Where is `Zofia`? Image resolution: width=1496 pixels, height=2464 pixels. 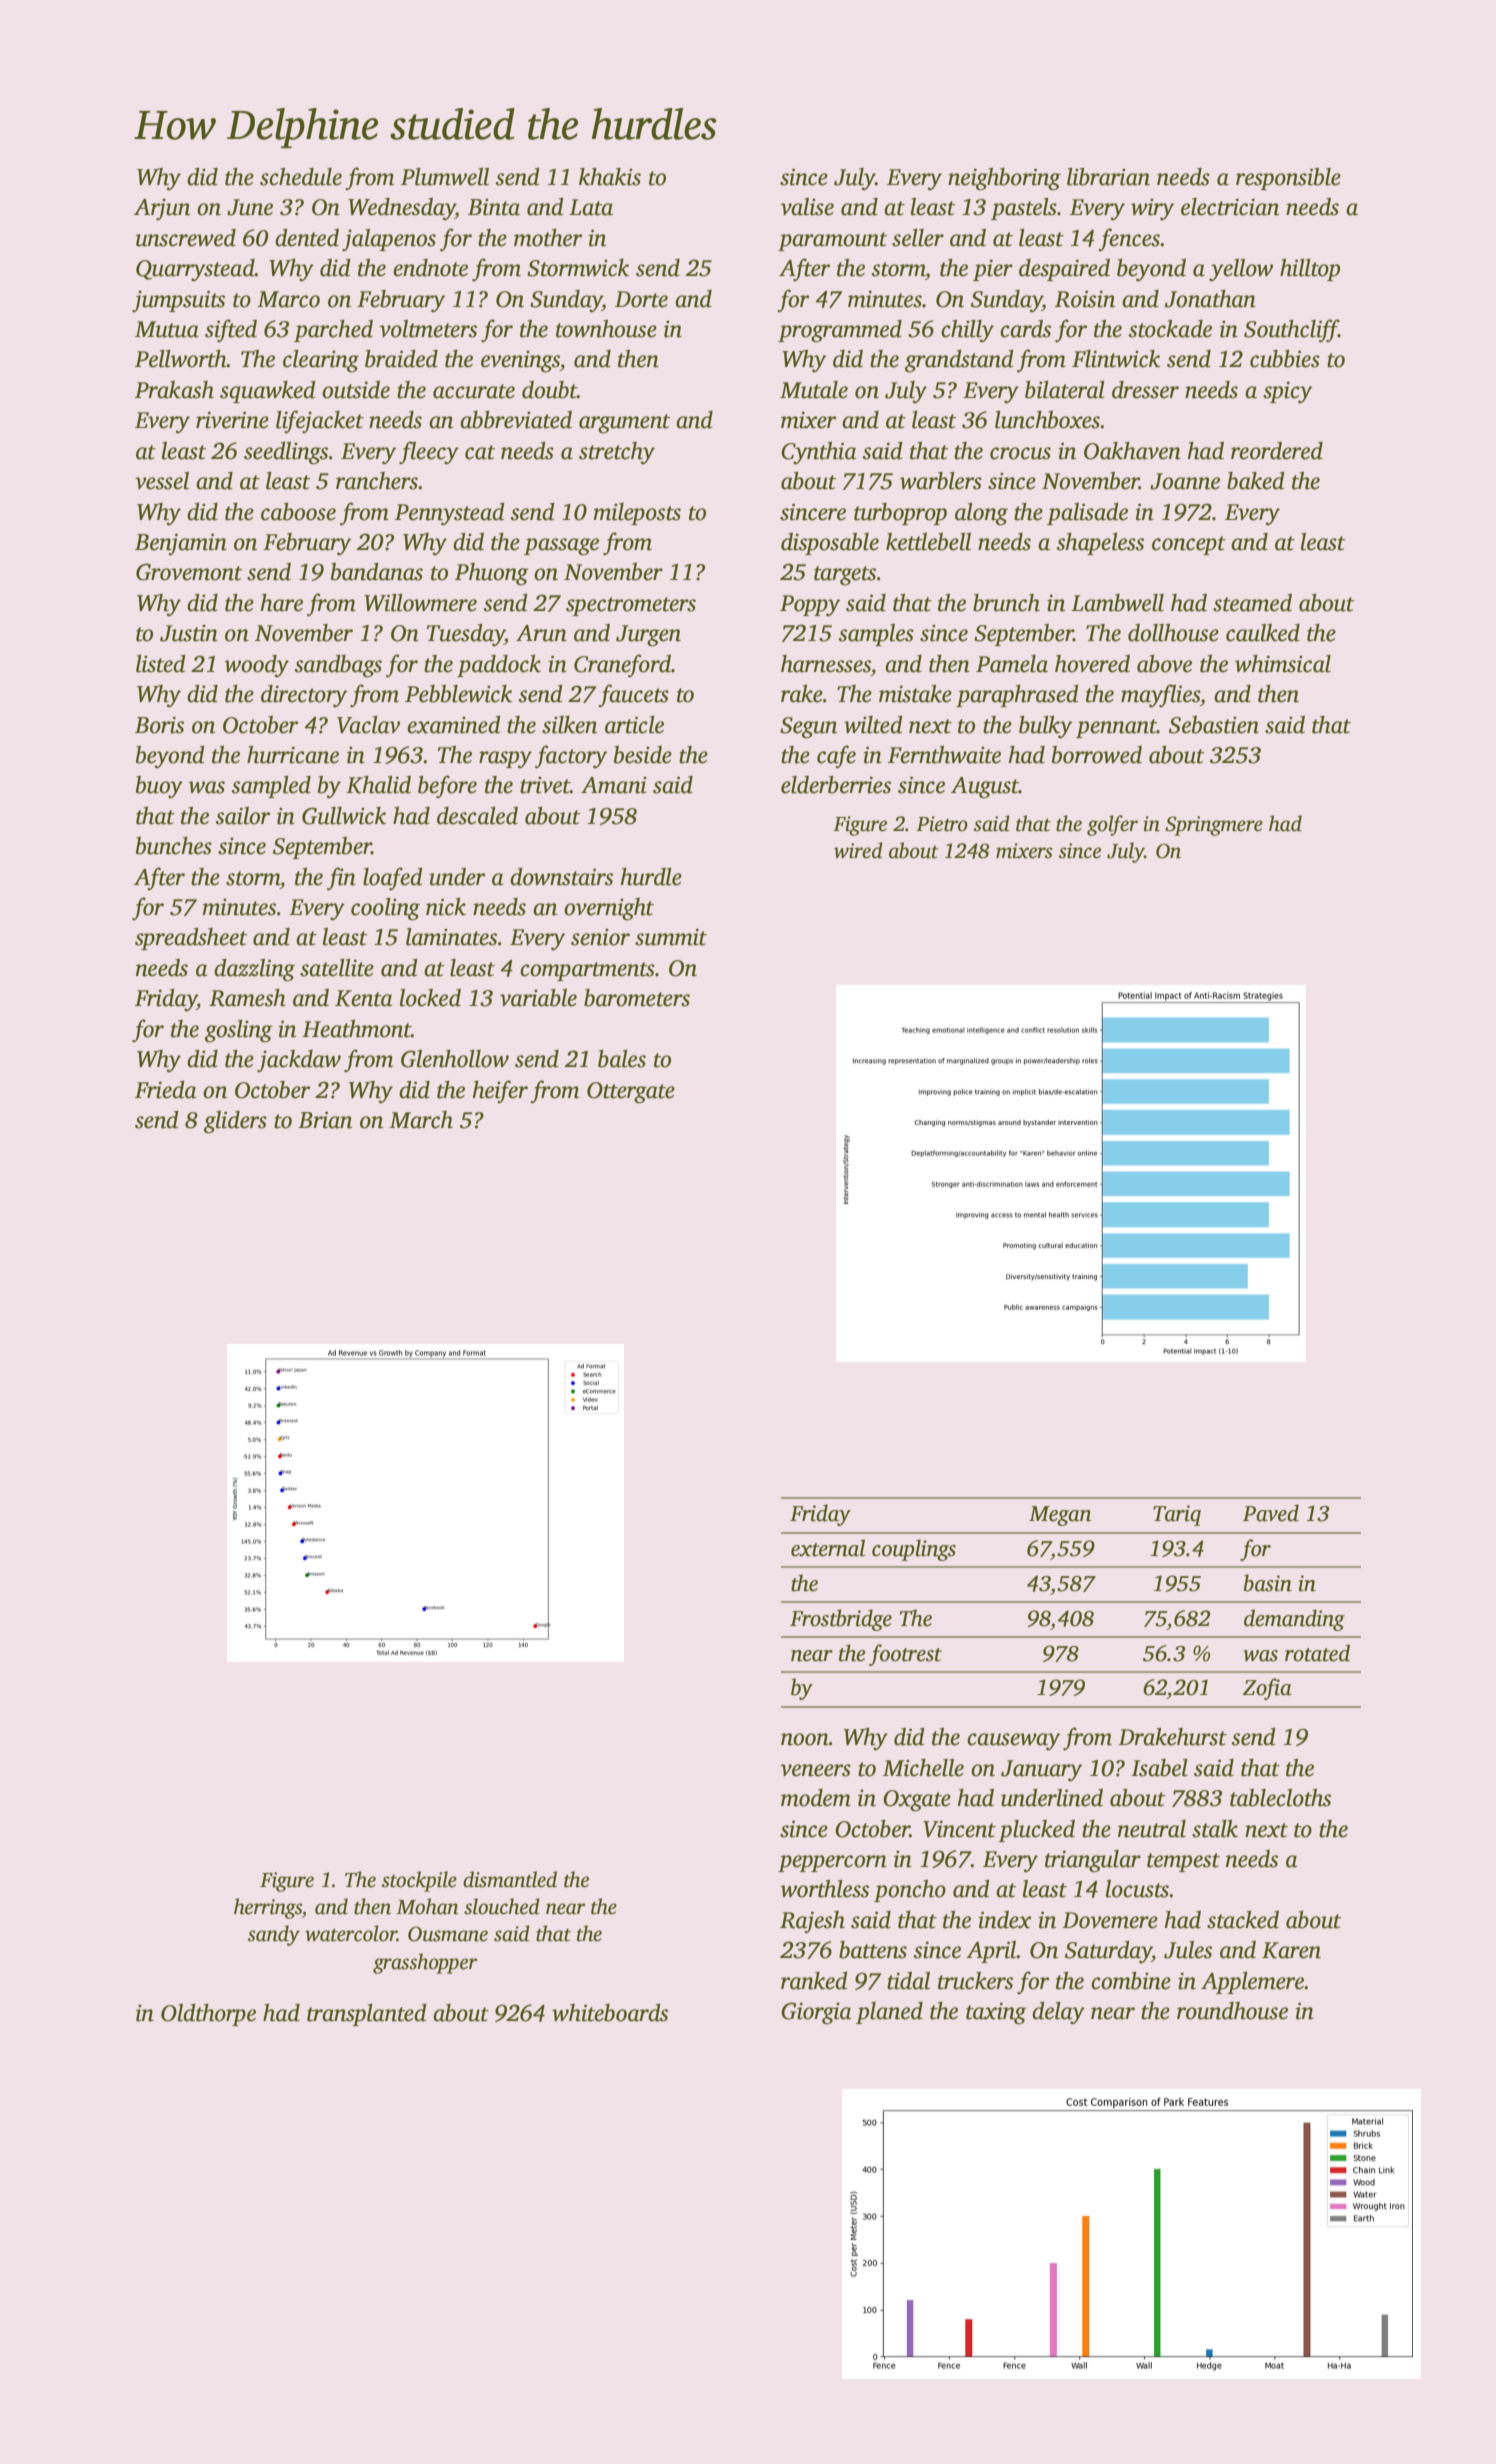
Zofia is located at coordinates (1267, 1689).
